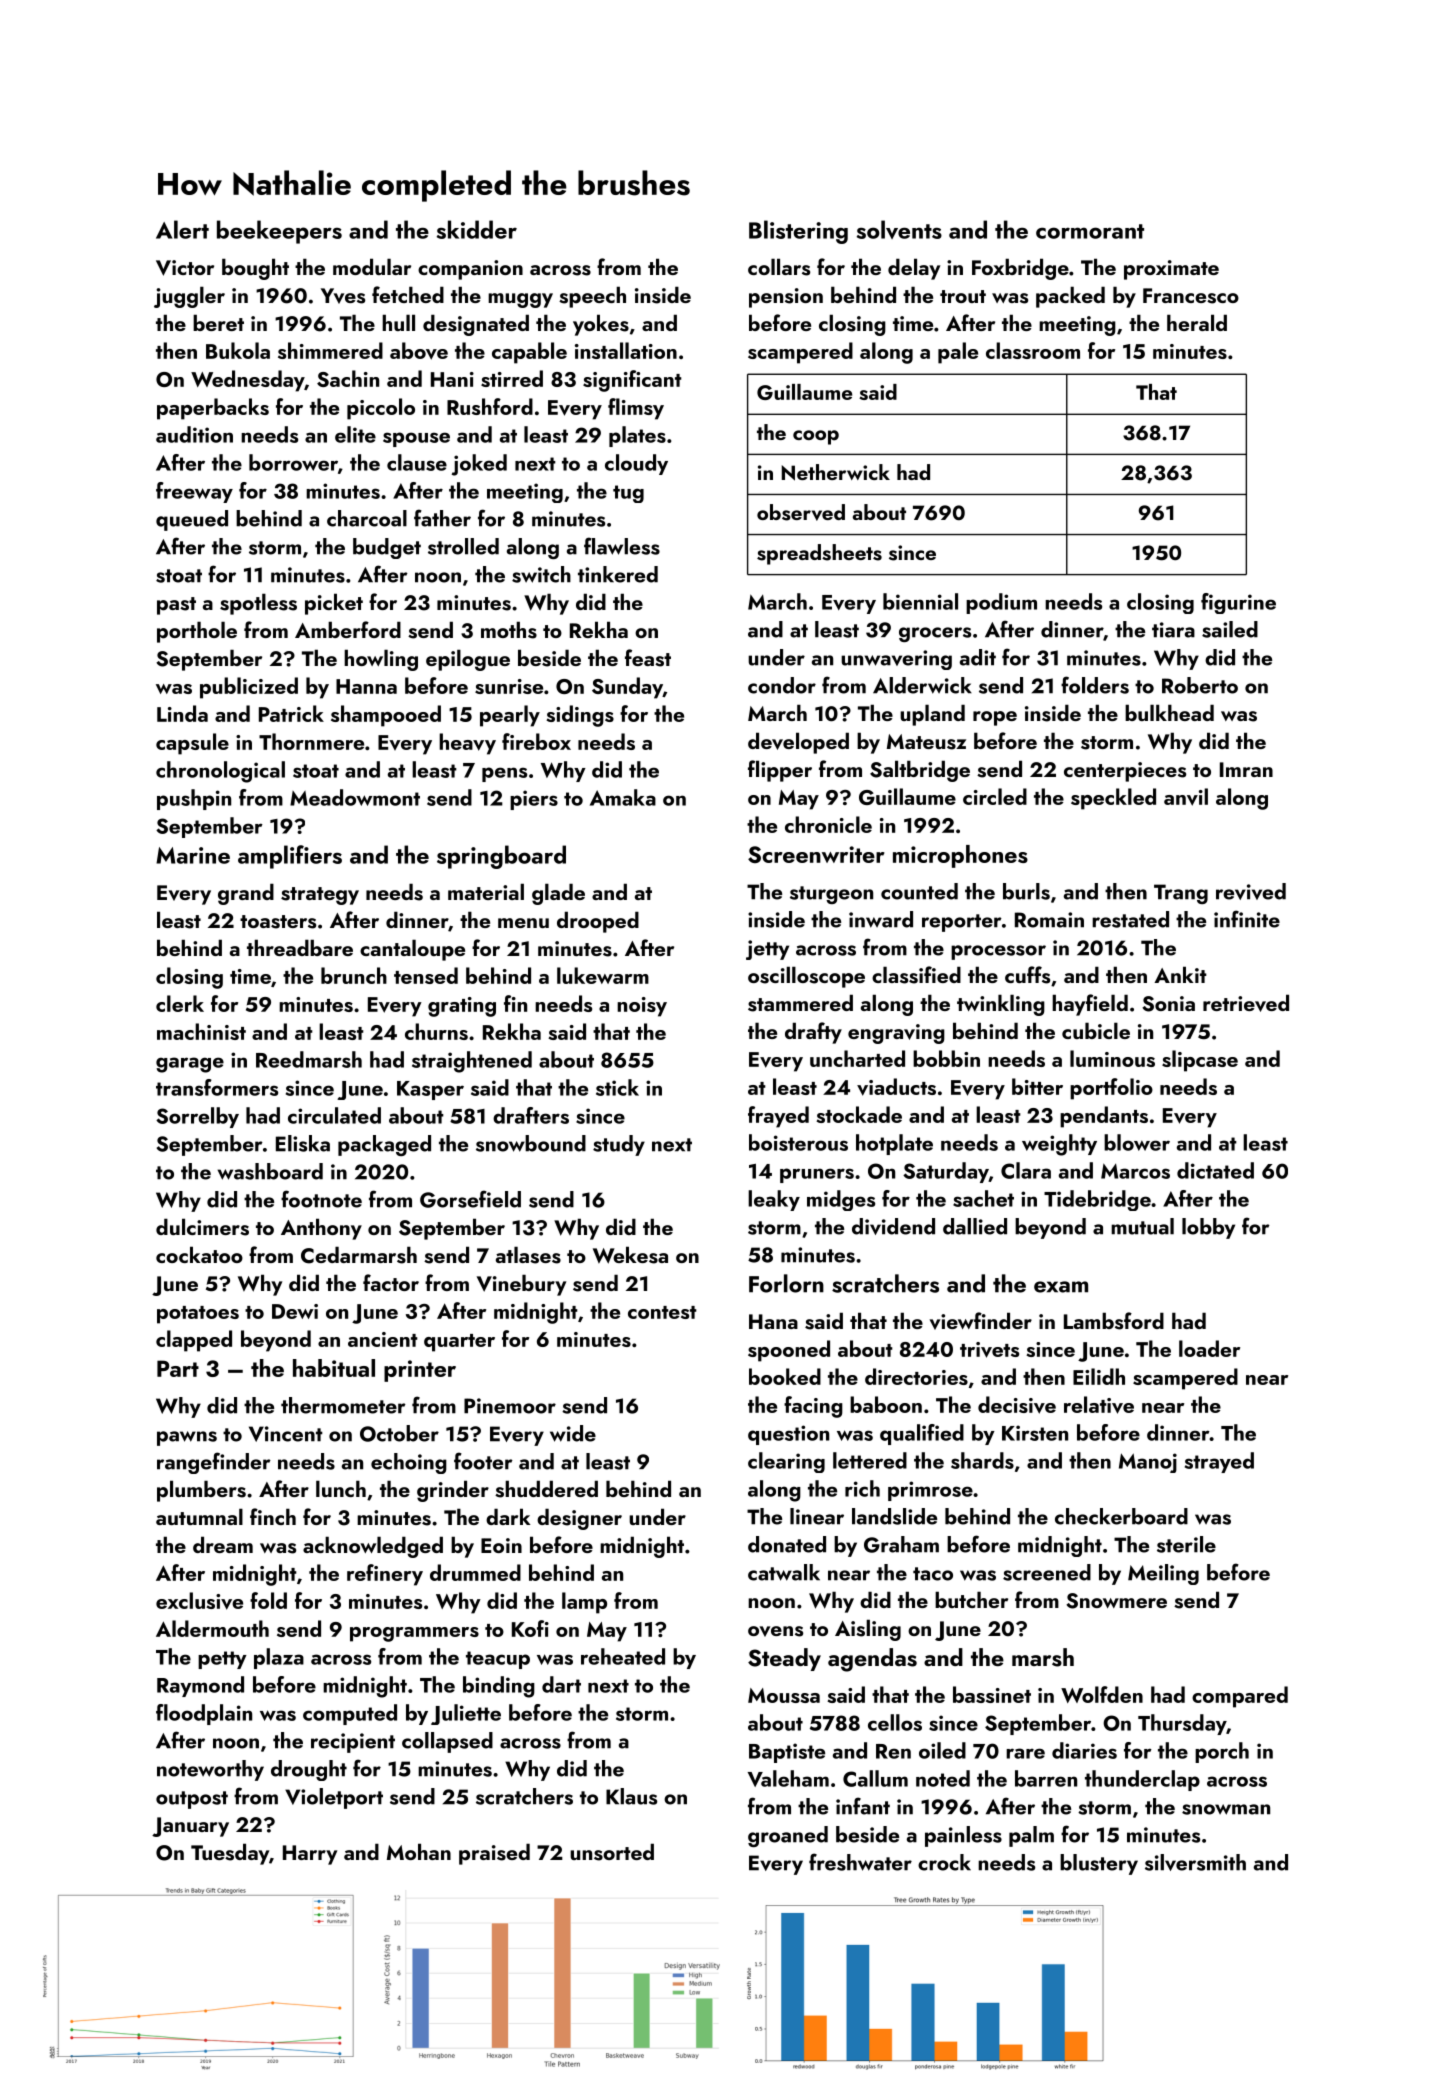 Image resolution: width=1450 pixels, height=2100 pixels. I want to click on Meiling, so click(1163, 1574).
